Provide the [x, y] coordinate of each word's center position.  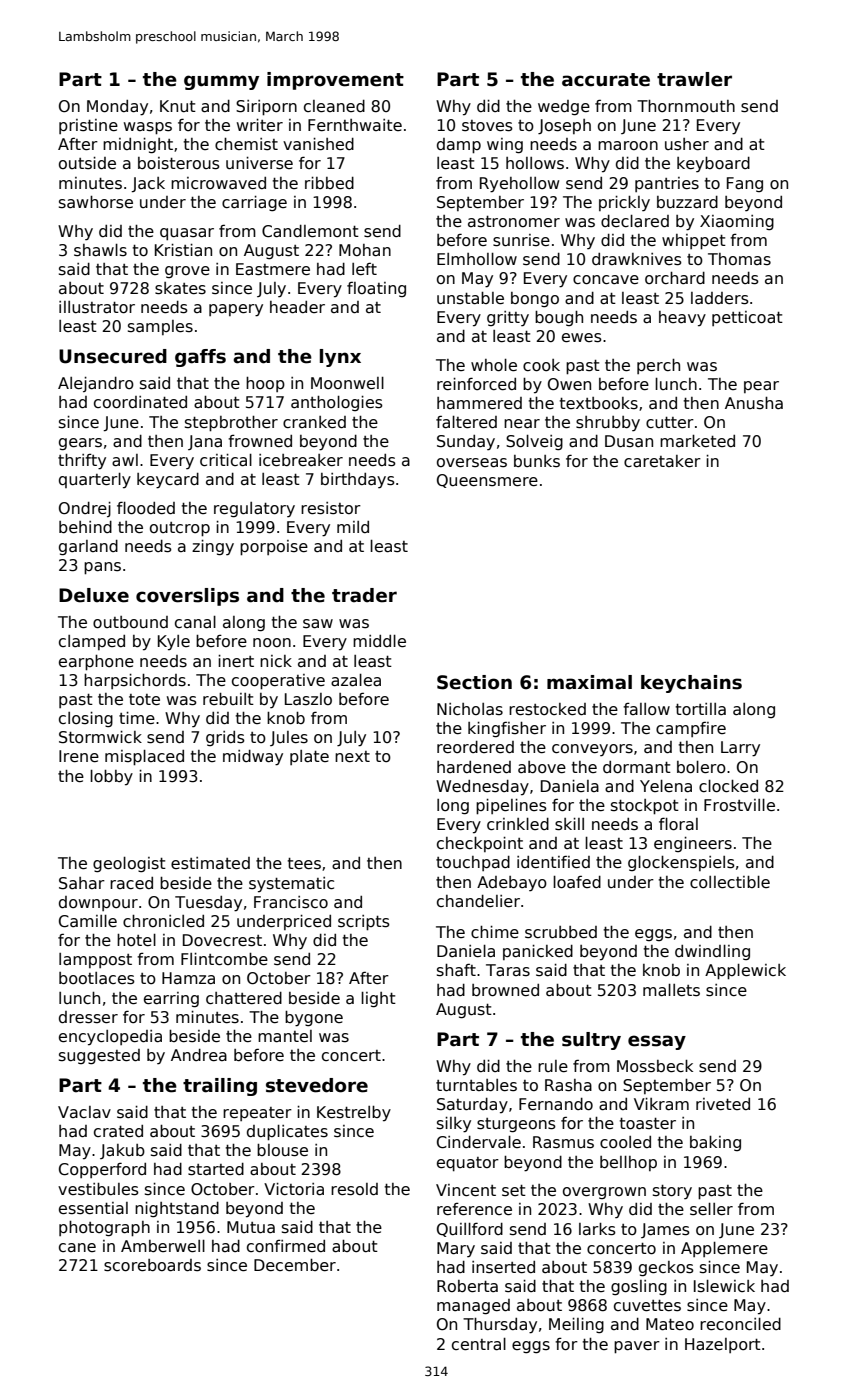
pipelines [511, 807]
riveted [723, 1104]
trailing [220, 1087]
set [514, 1191]
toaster [648, 1124]
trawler [694, 79]
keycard [168, 481]
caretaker [662, 461]
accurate [606, 80]
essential [93, 1208]
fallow [646, 708]
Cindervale [479, 1142]
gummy [221, 82]
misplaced [144, 758]
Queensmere [487, 481]
